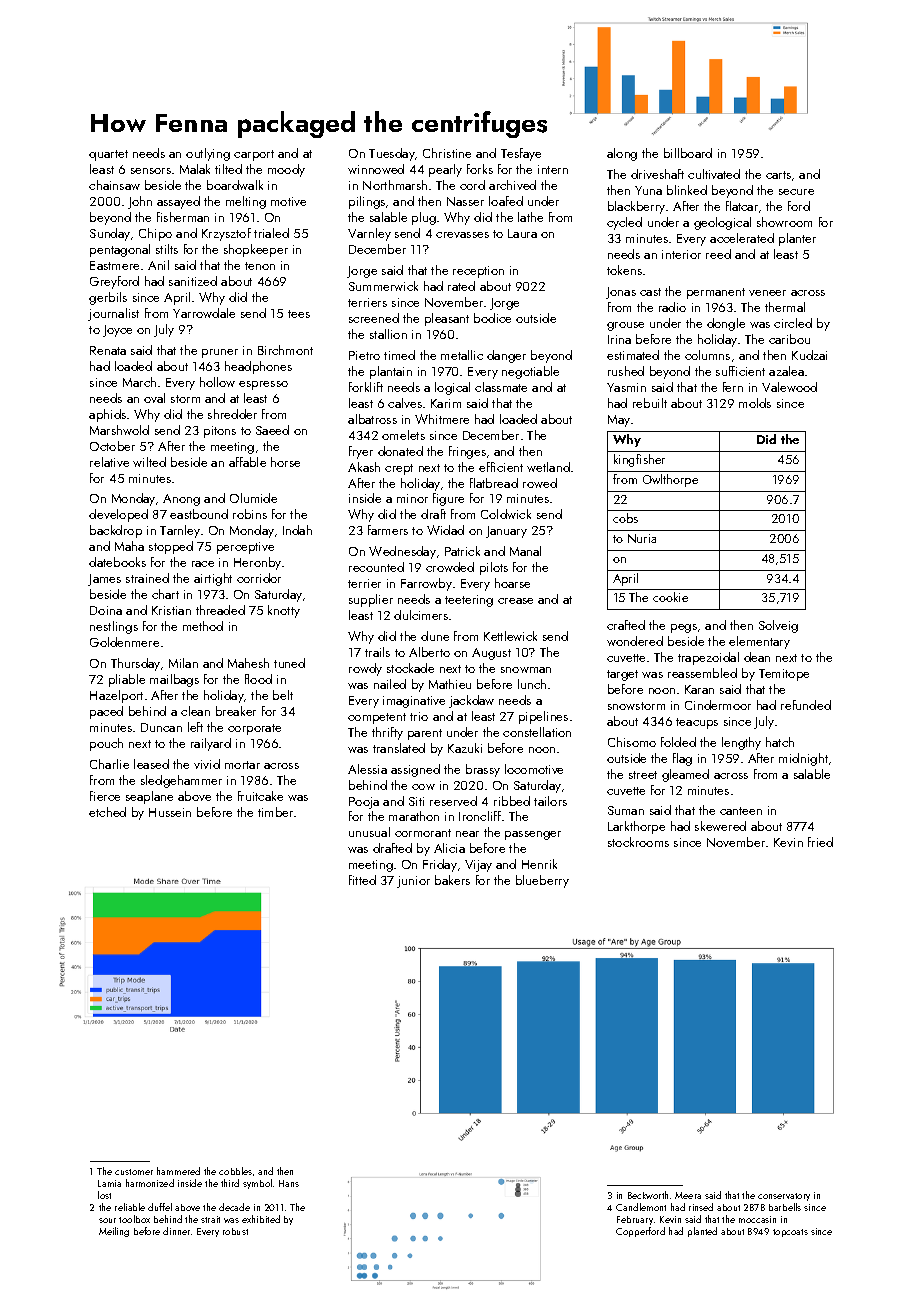 The image size is (924, 1308). I want to click on target, so click(622, 675).
